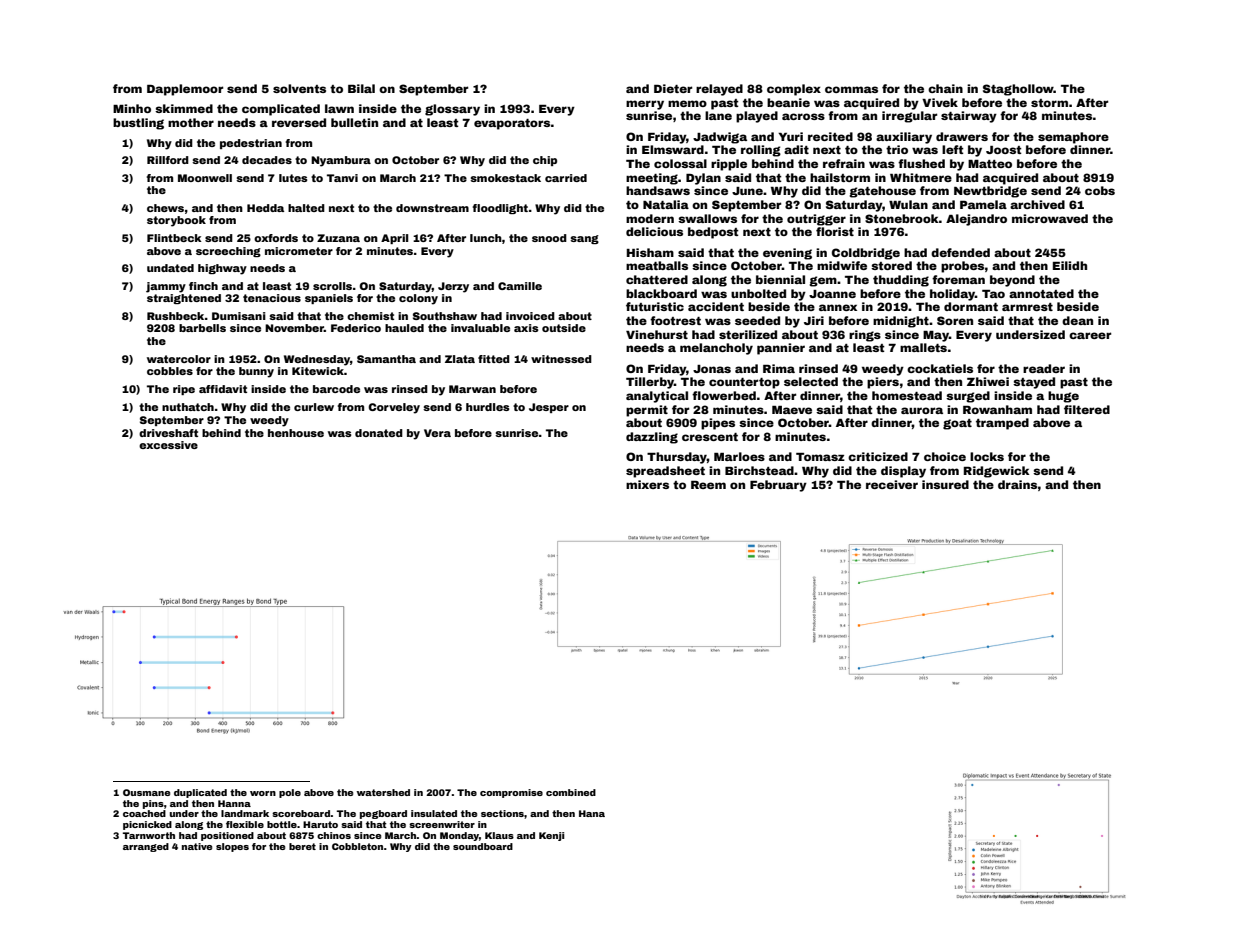  What do you see at coordinates (647, 484) in the screenshot?
I see `mixers` at bounding box center [647, 484].
